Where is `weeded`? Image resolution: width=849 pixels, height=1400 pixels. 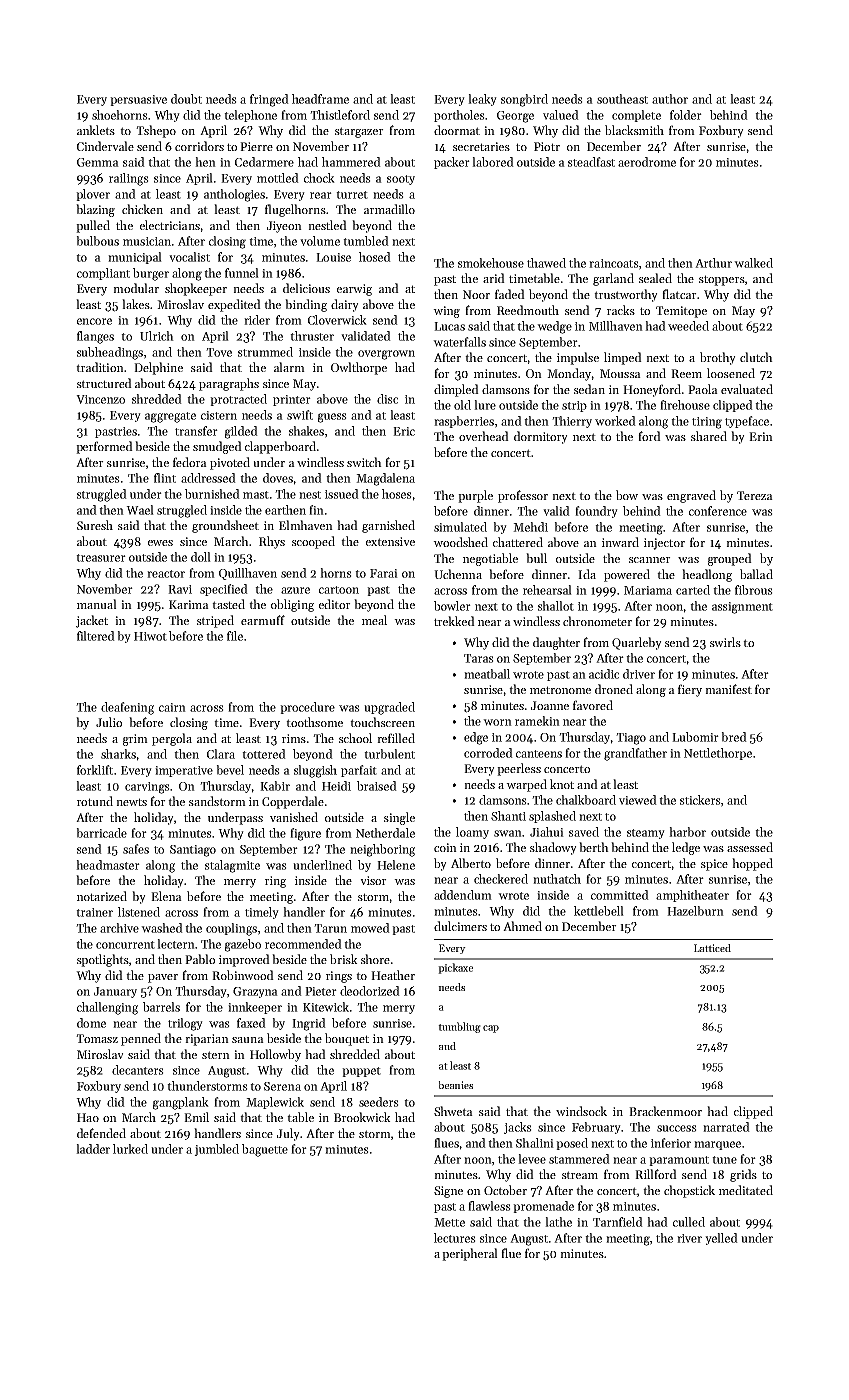 weeded is located at coordinates (688, 326).
